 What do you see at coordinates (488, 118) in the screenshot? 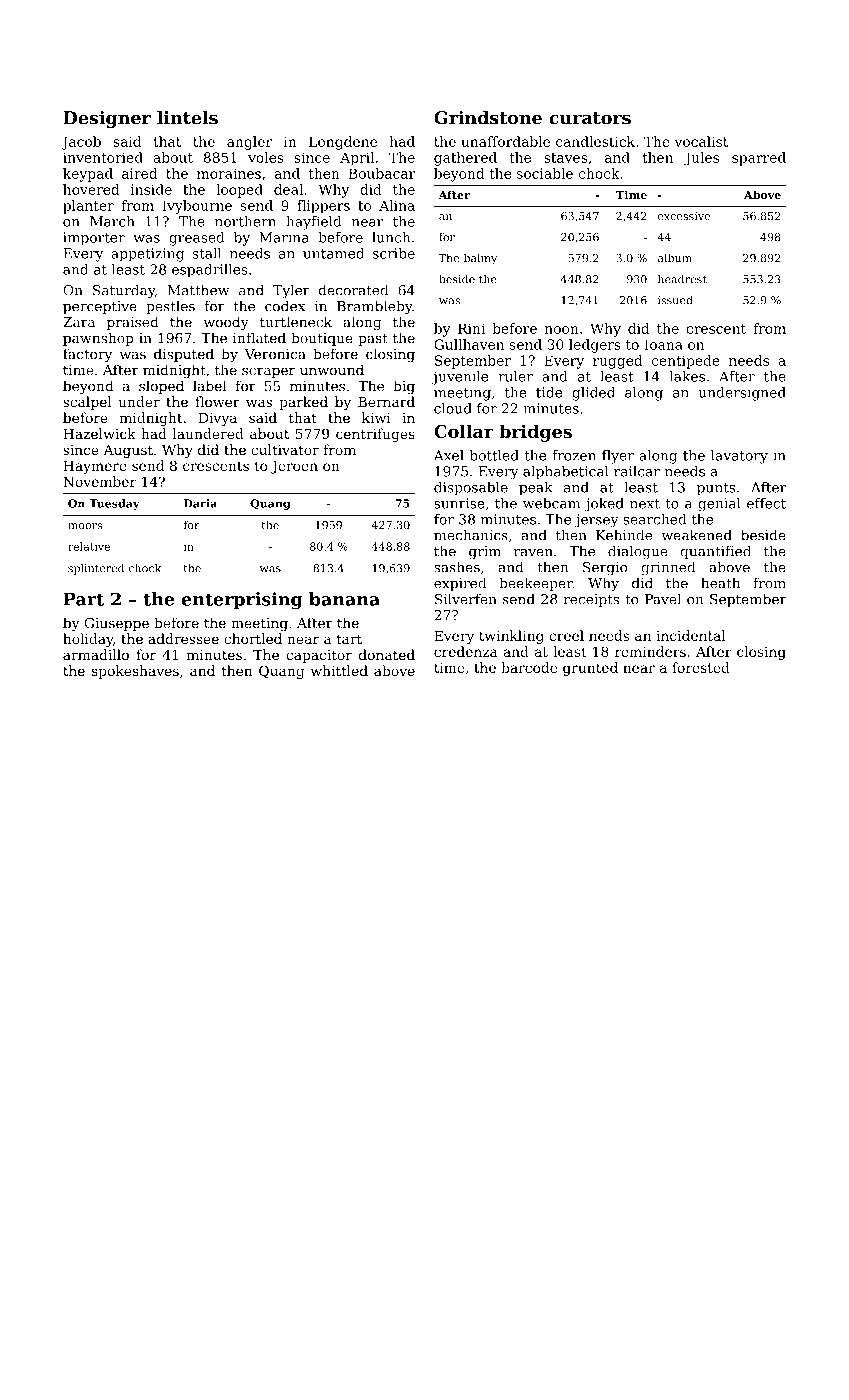
I see `Grindstone` at bounding box center [488, 118].
